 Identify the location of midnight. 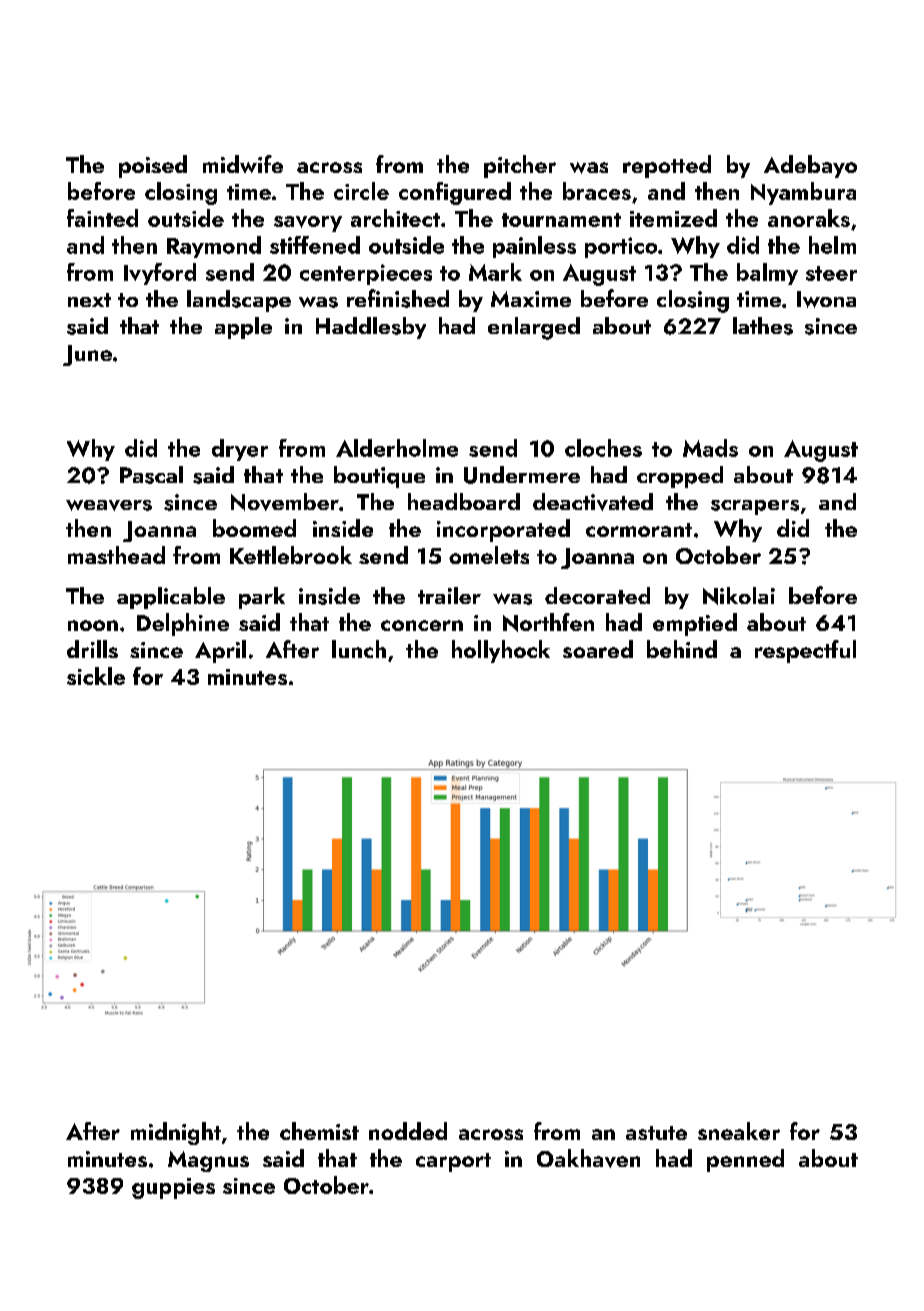
(176, 1133).
